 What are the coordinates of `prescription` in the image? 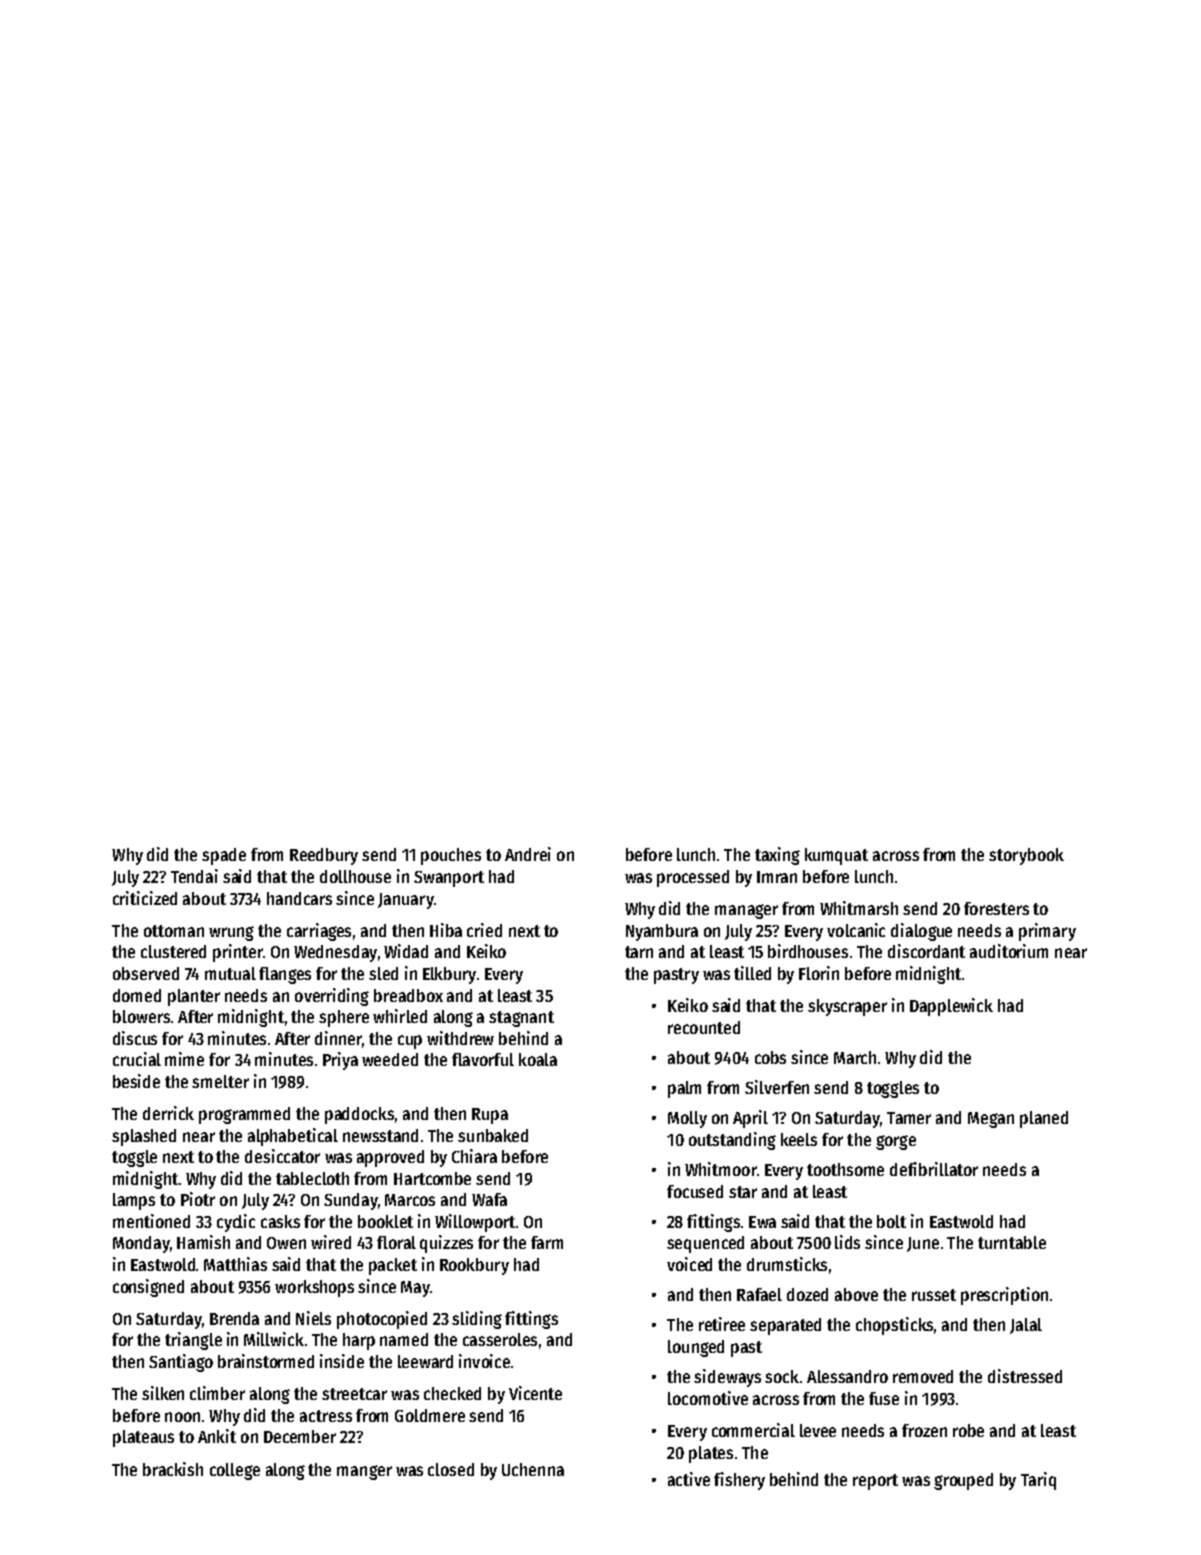 It's located at (1004, 1296).
